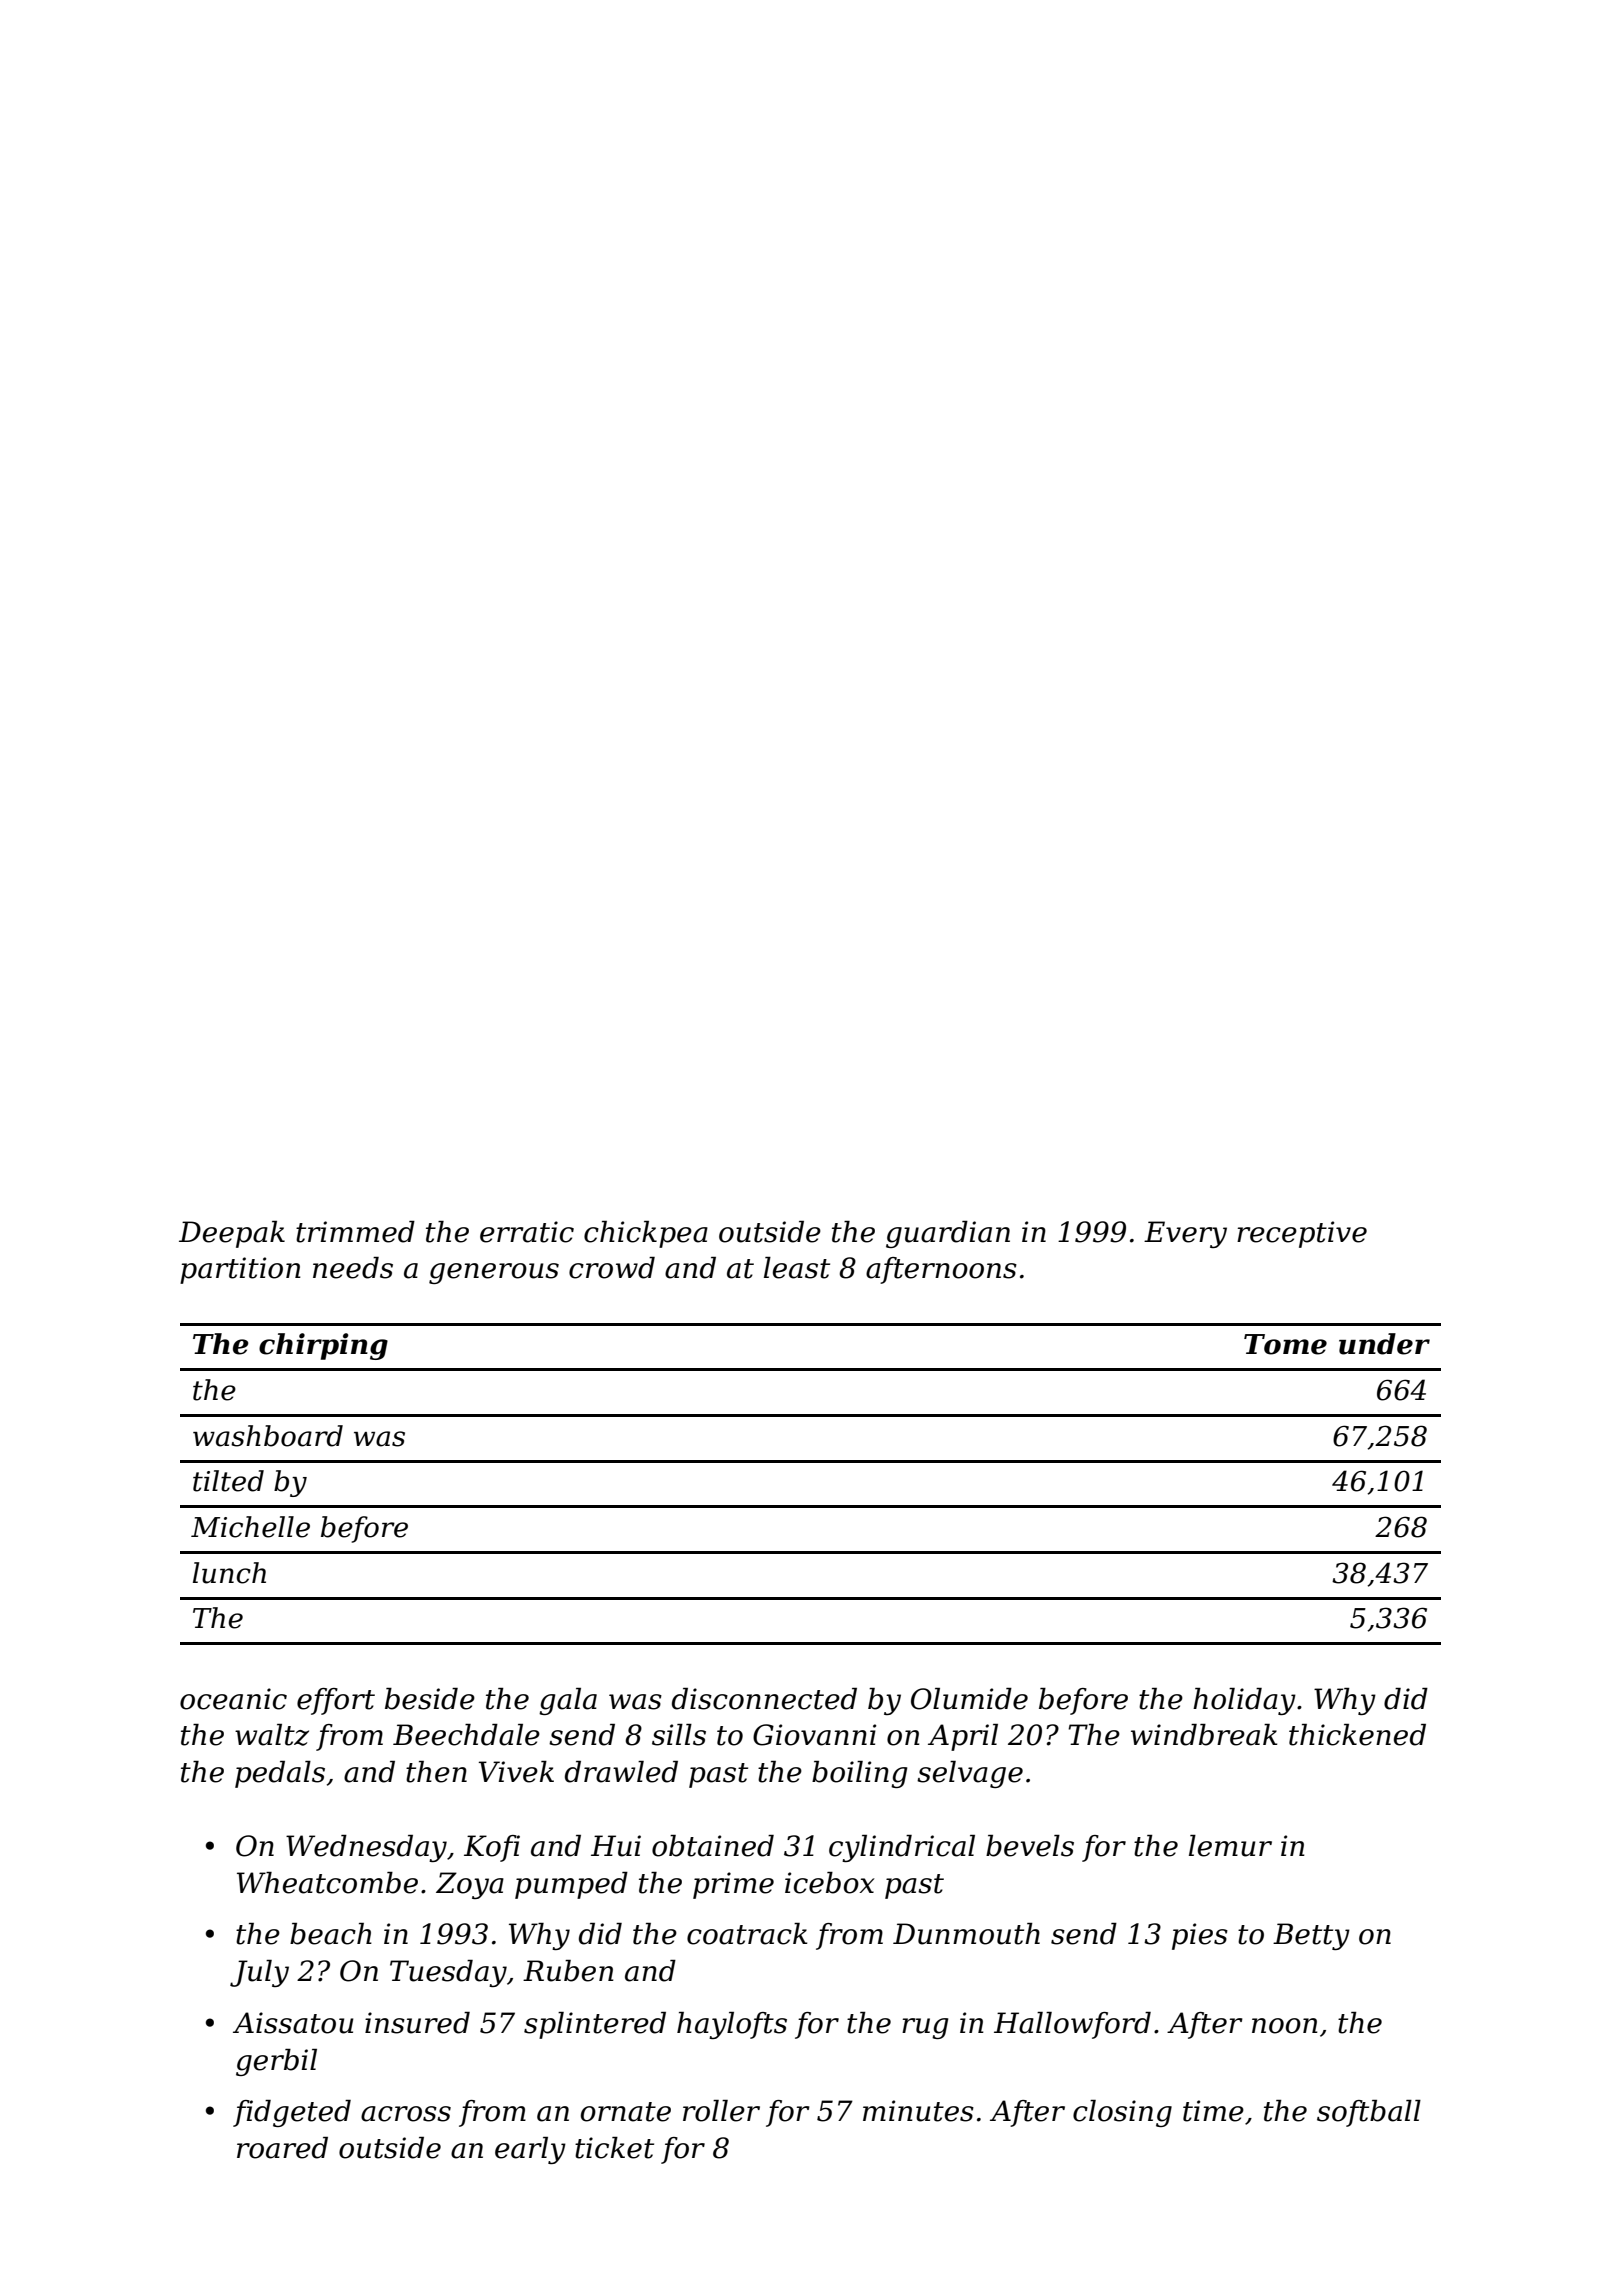  I want to click on roared, so click(282, 2148).
